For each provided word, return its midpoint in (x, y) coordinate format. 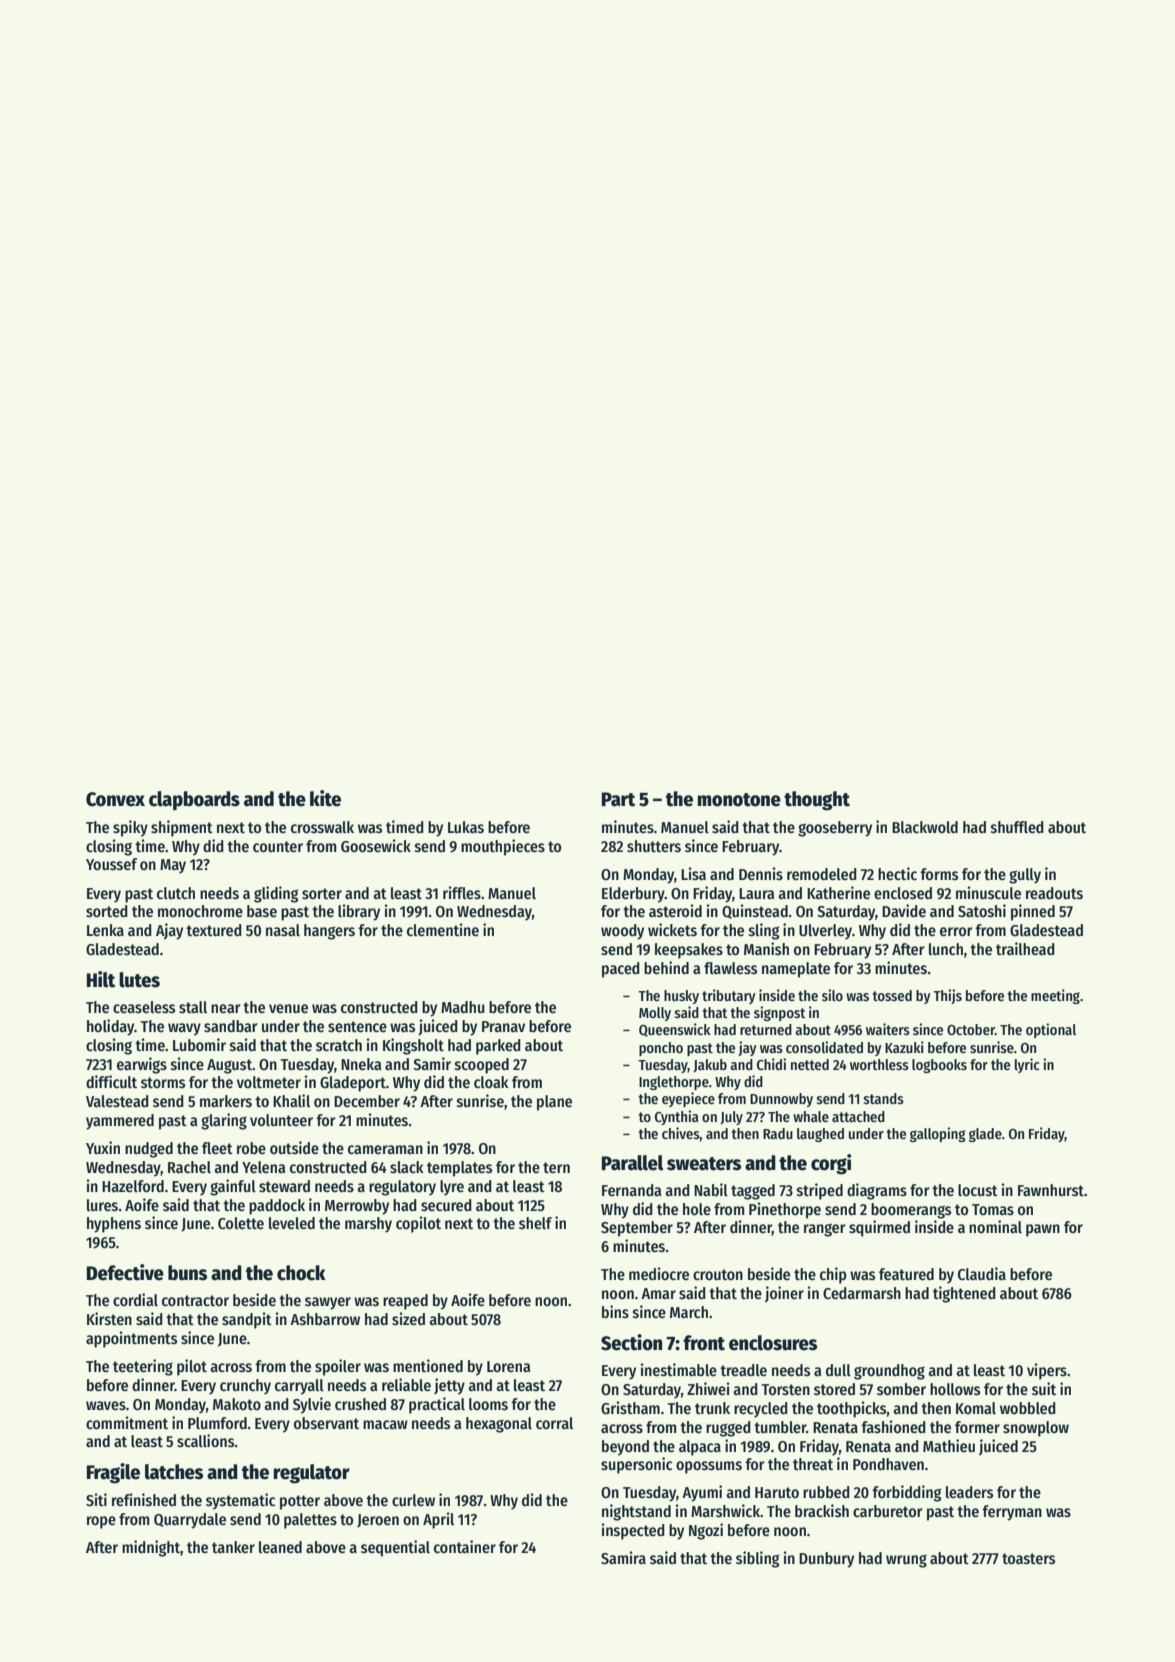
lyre (452, 1188)
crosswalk (322, 827)
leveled (292, 1223)
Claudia (982, 1273)
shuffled (1017, 827)
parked (498, 1047)
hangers (329, 932)
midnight (151, 1548)
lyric (1027, 1065)
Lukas (466, 827)
